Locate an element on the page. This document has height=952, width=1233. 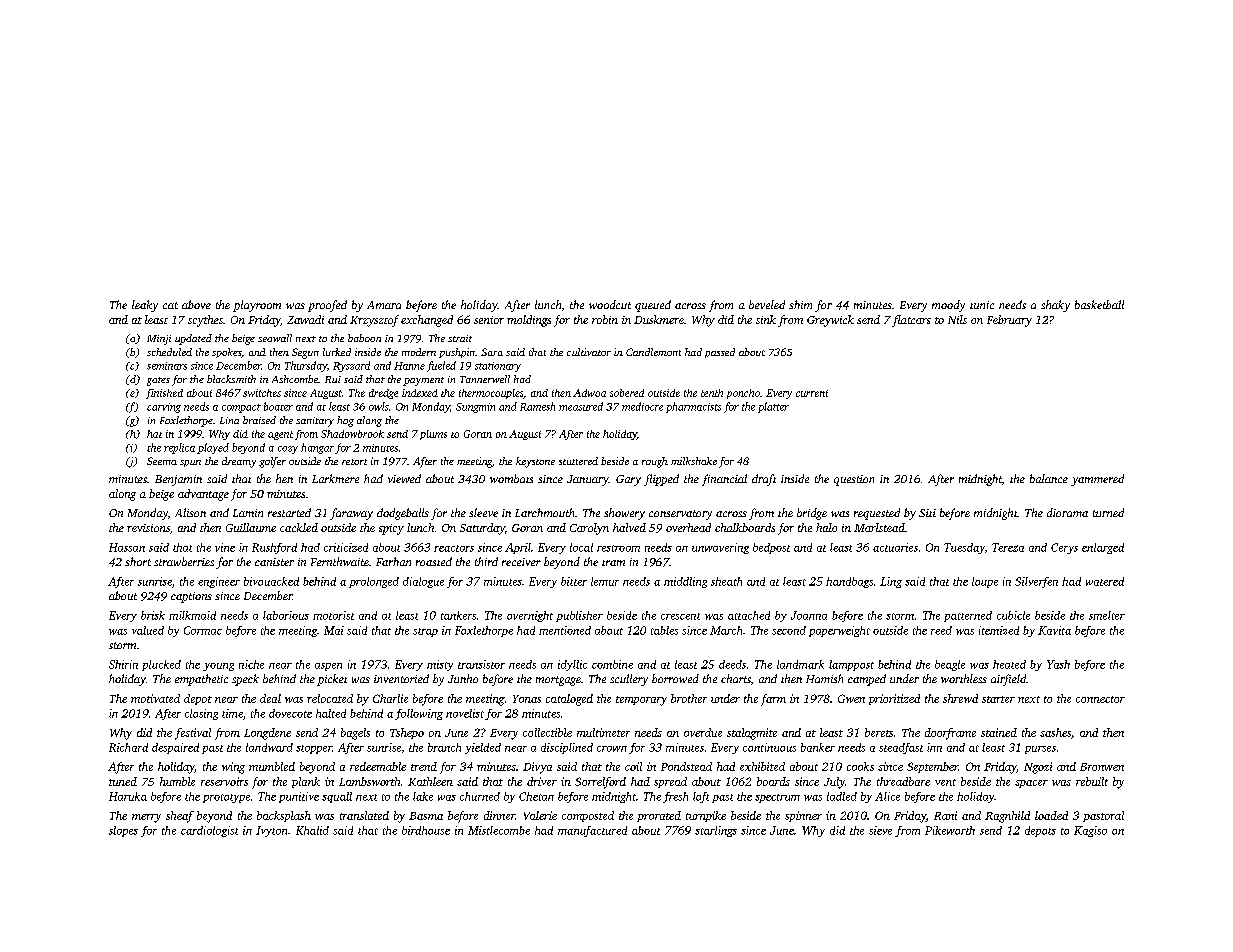
watered is located at coordinates (1105, 581).
